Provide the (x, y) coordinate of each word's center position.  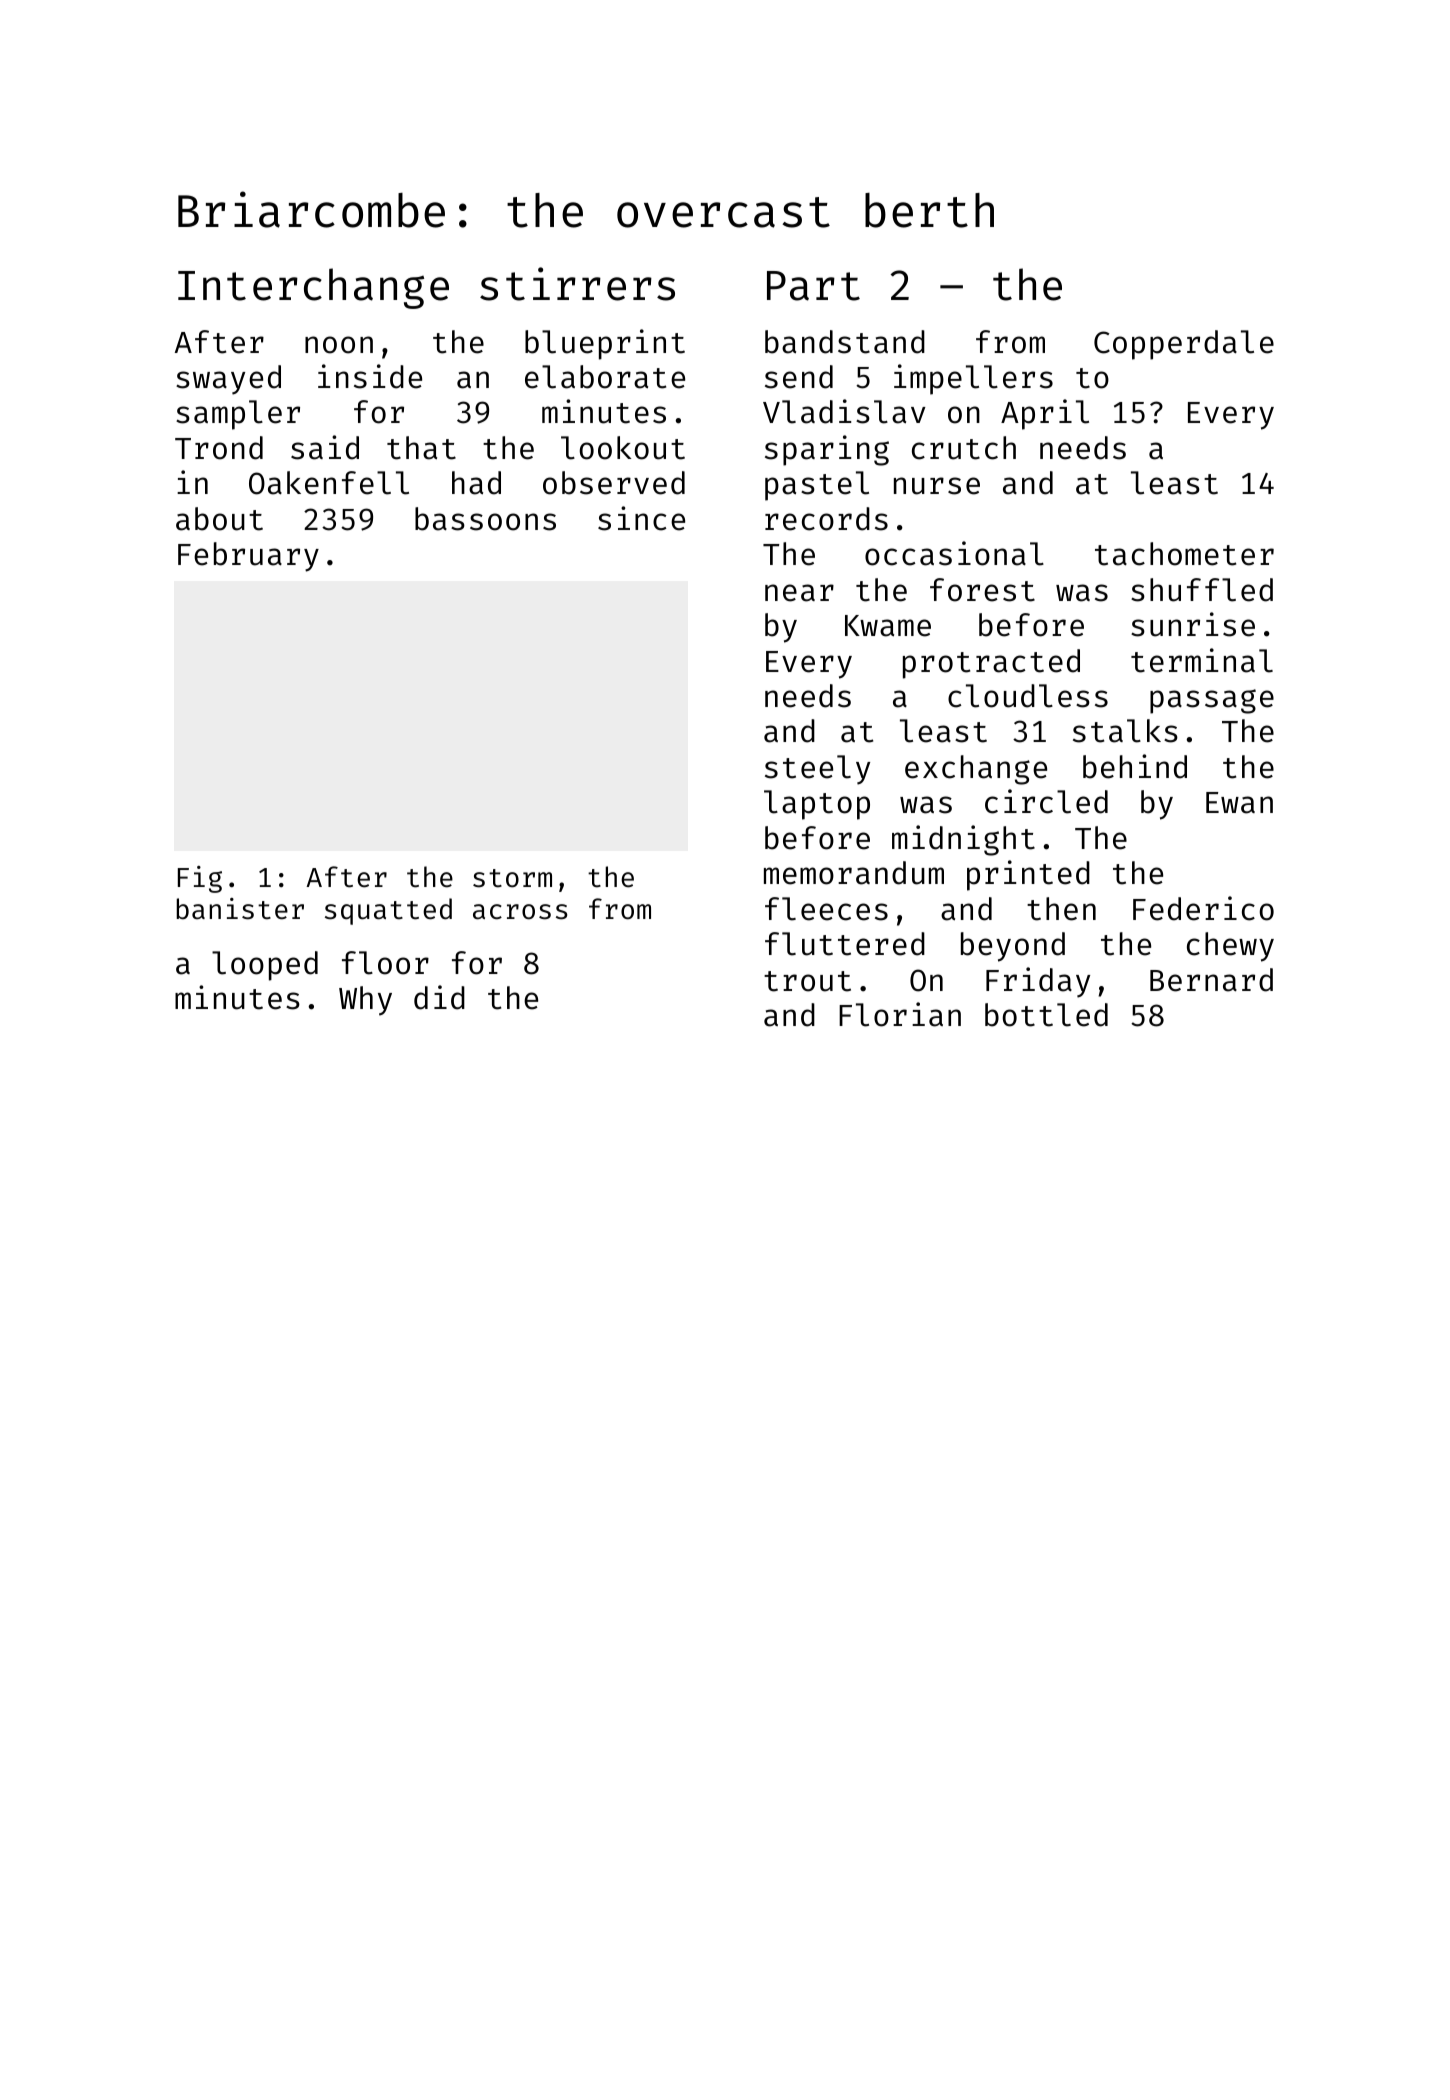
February (248, 557)
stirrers (577, 284)
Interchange (313, 288)
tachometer (1184, 554)
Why (365, 1001)
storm (512, 878)
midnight (963, 840)
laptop (817, 805)
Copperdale (1184, 345)
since (641, 518)
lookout (623, 448)
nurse (937, 486)
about (219, 519)
